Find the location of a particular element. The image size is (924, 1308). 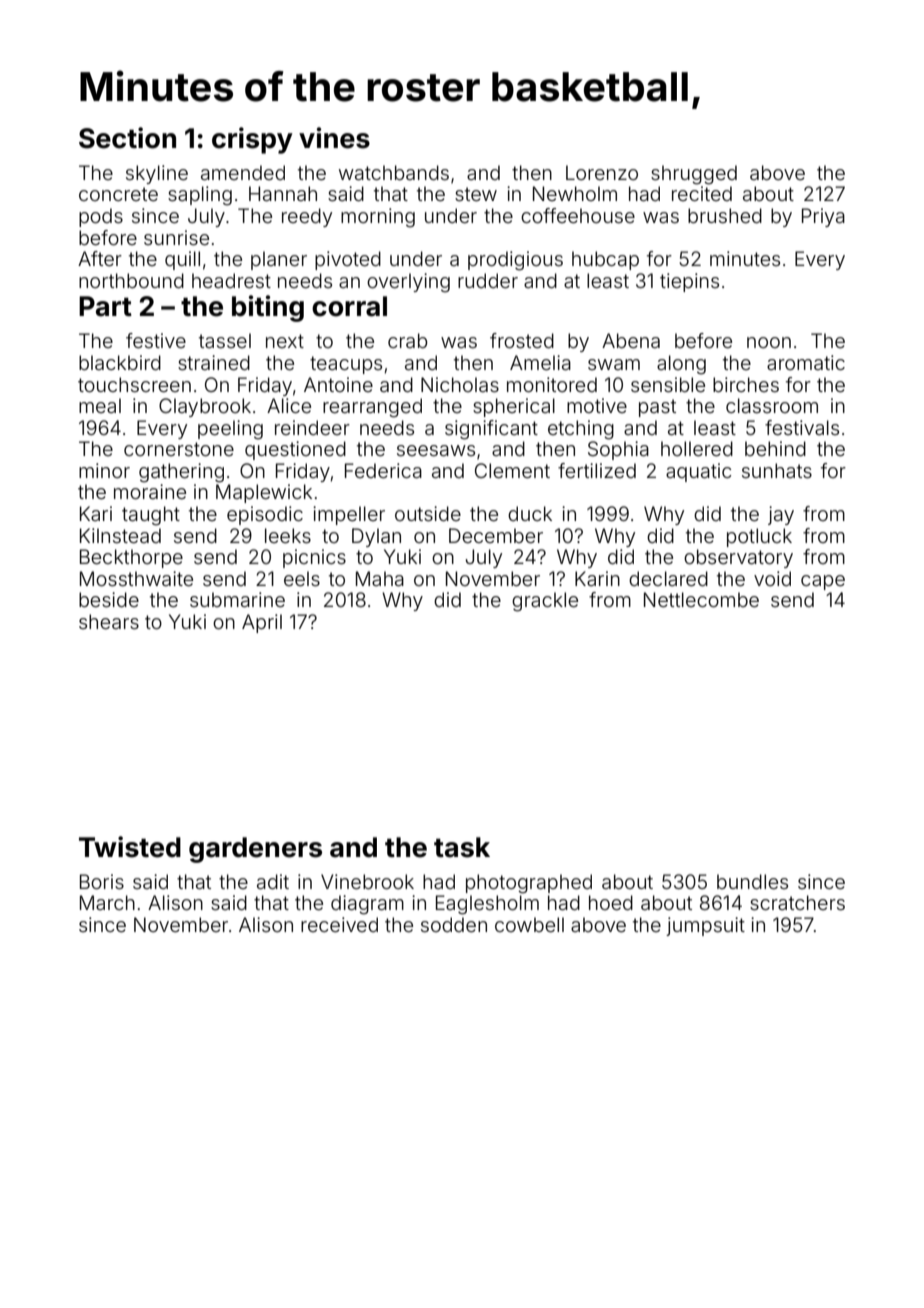

monitored is located at coordinates (552, 384).
